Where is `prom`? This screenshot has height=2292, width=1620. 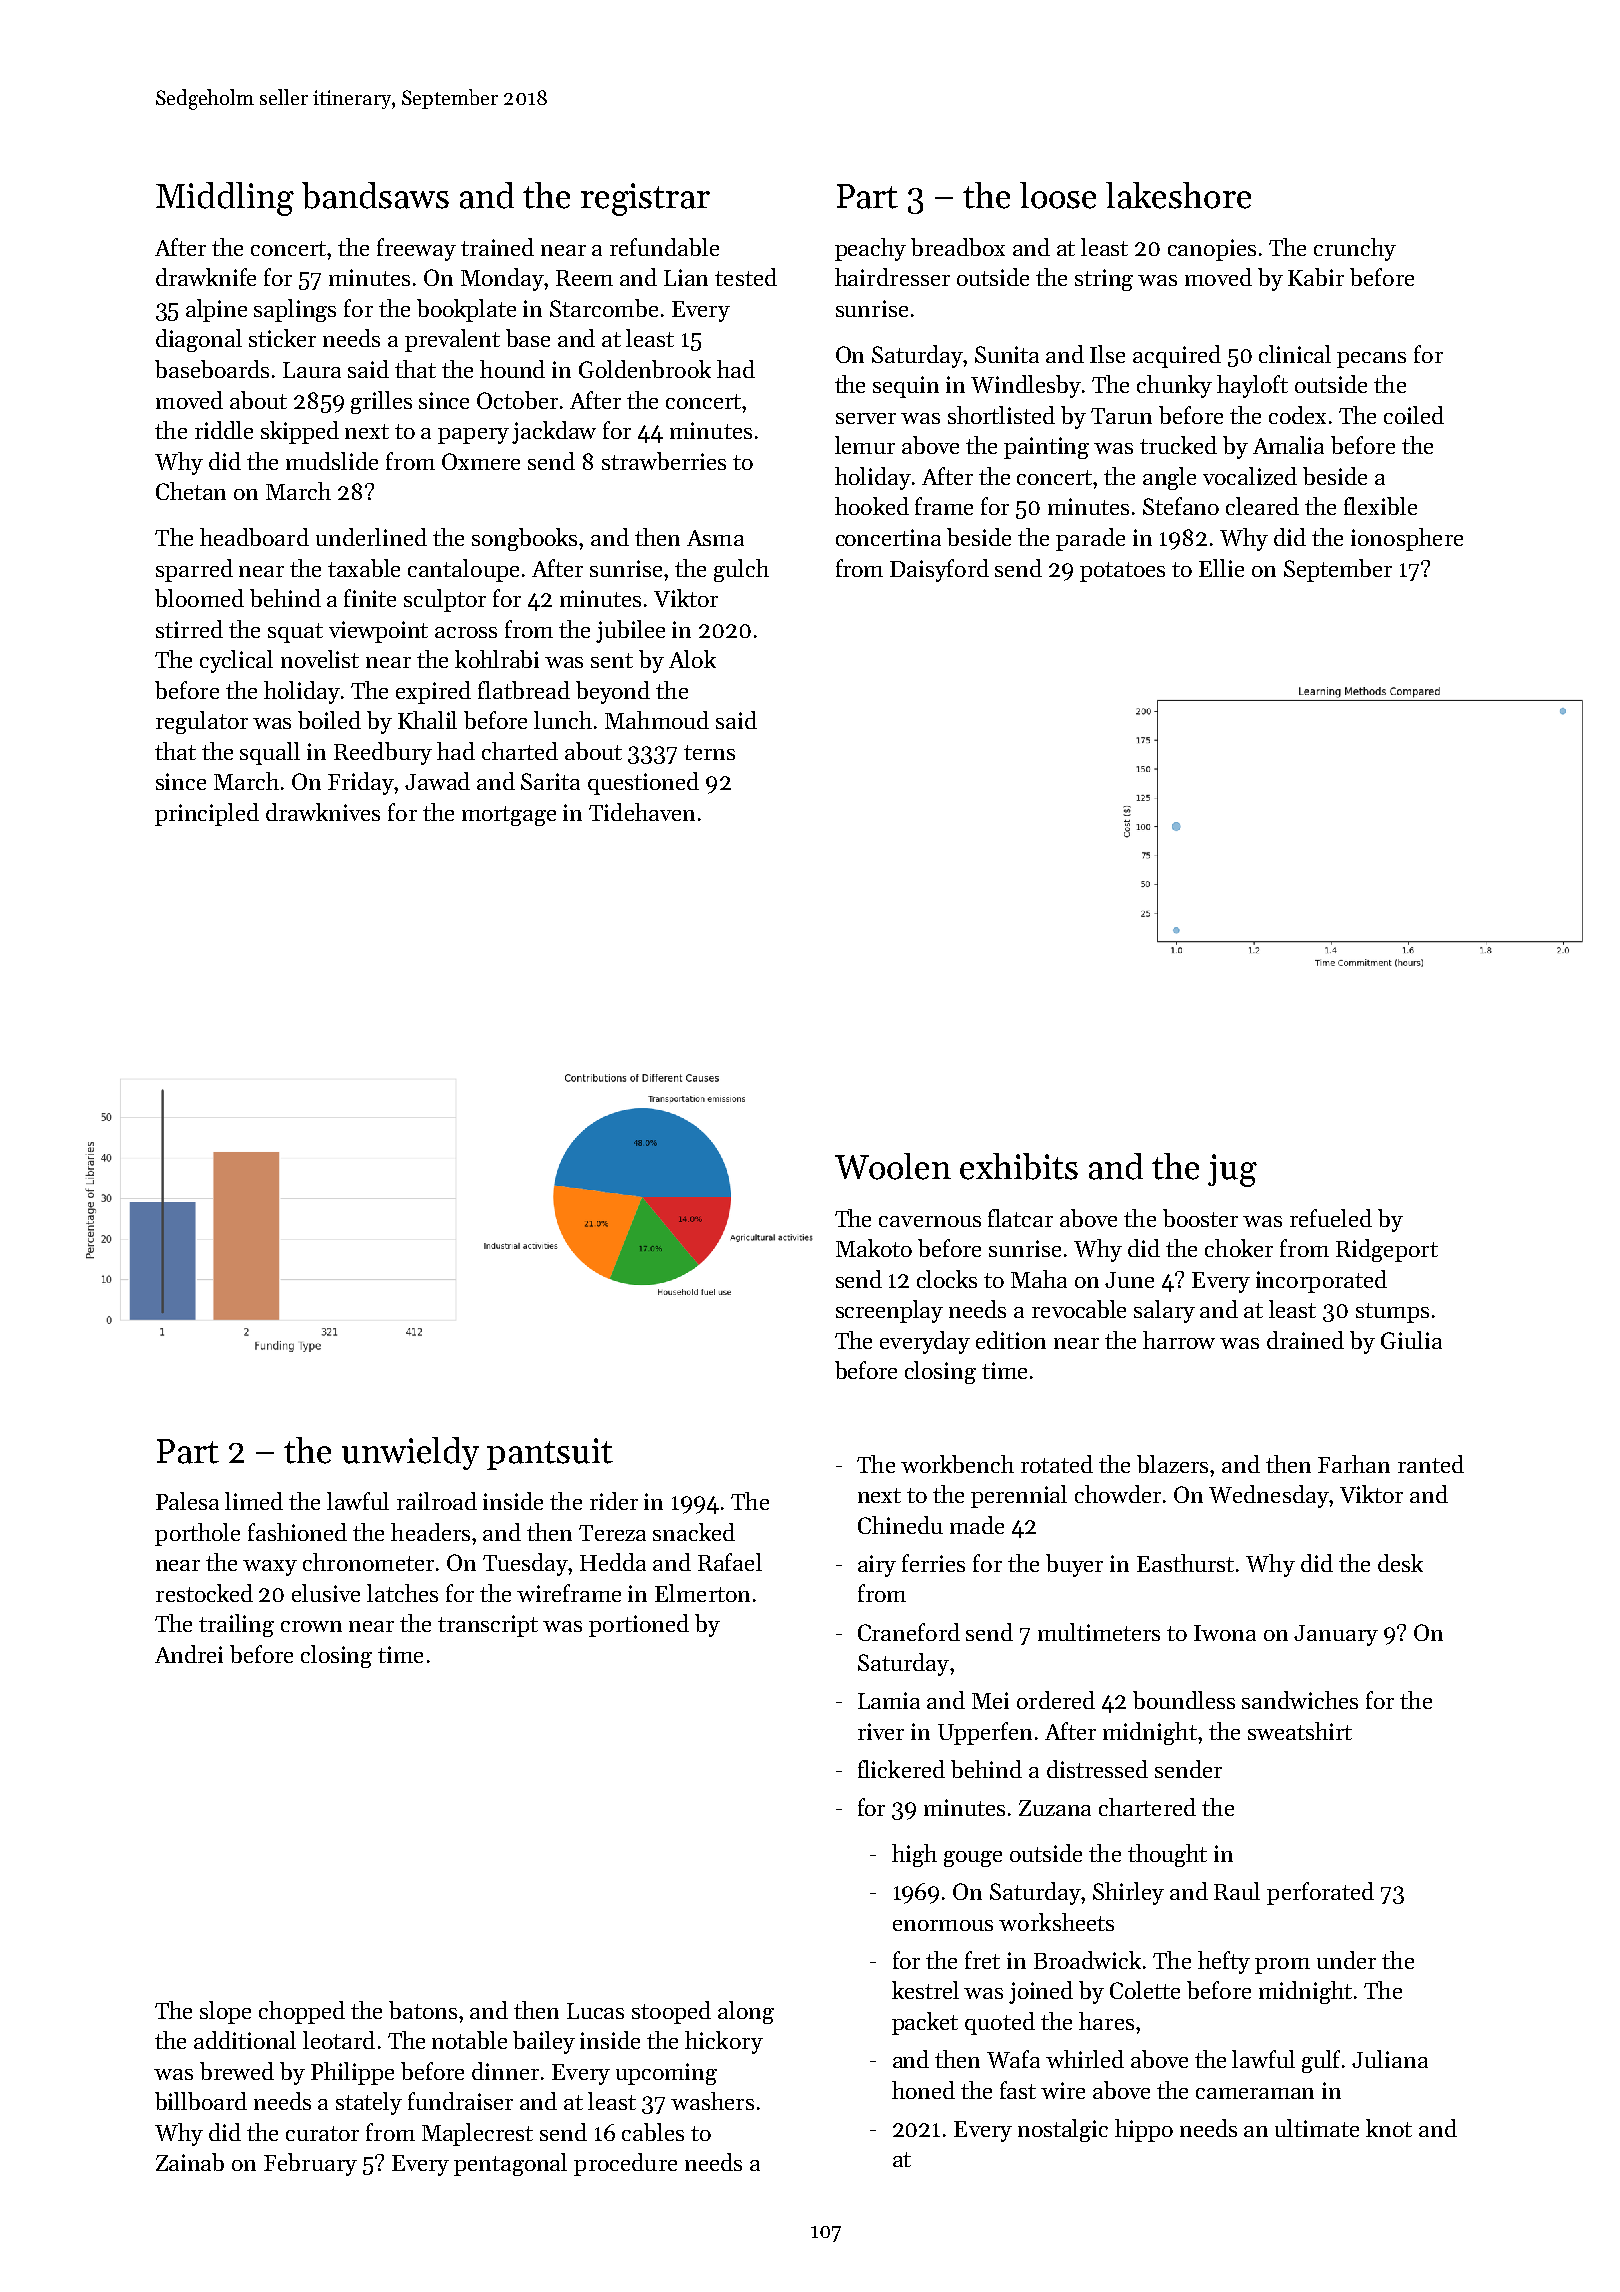
prom is located at coordinates (1282, 1966).
